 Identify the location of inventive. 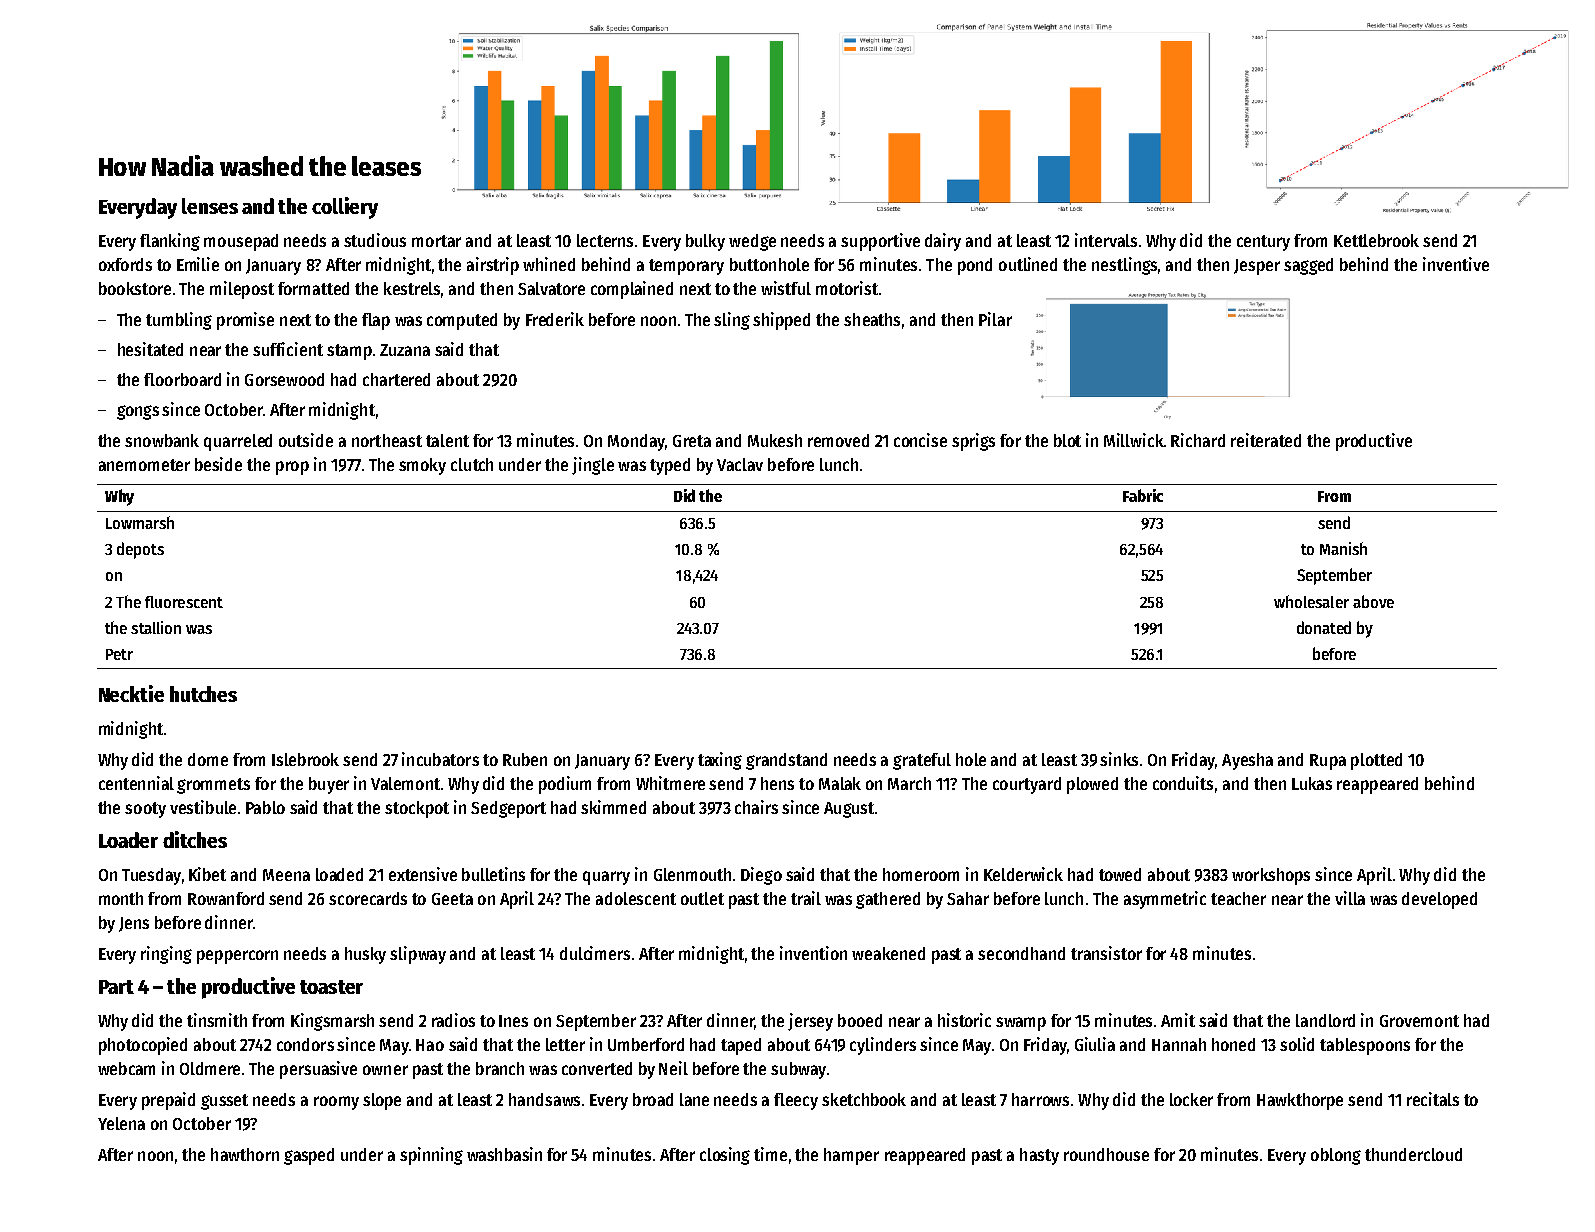
(1456, 264).
